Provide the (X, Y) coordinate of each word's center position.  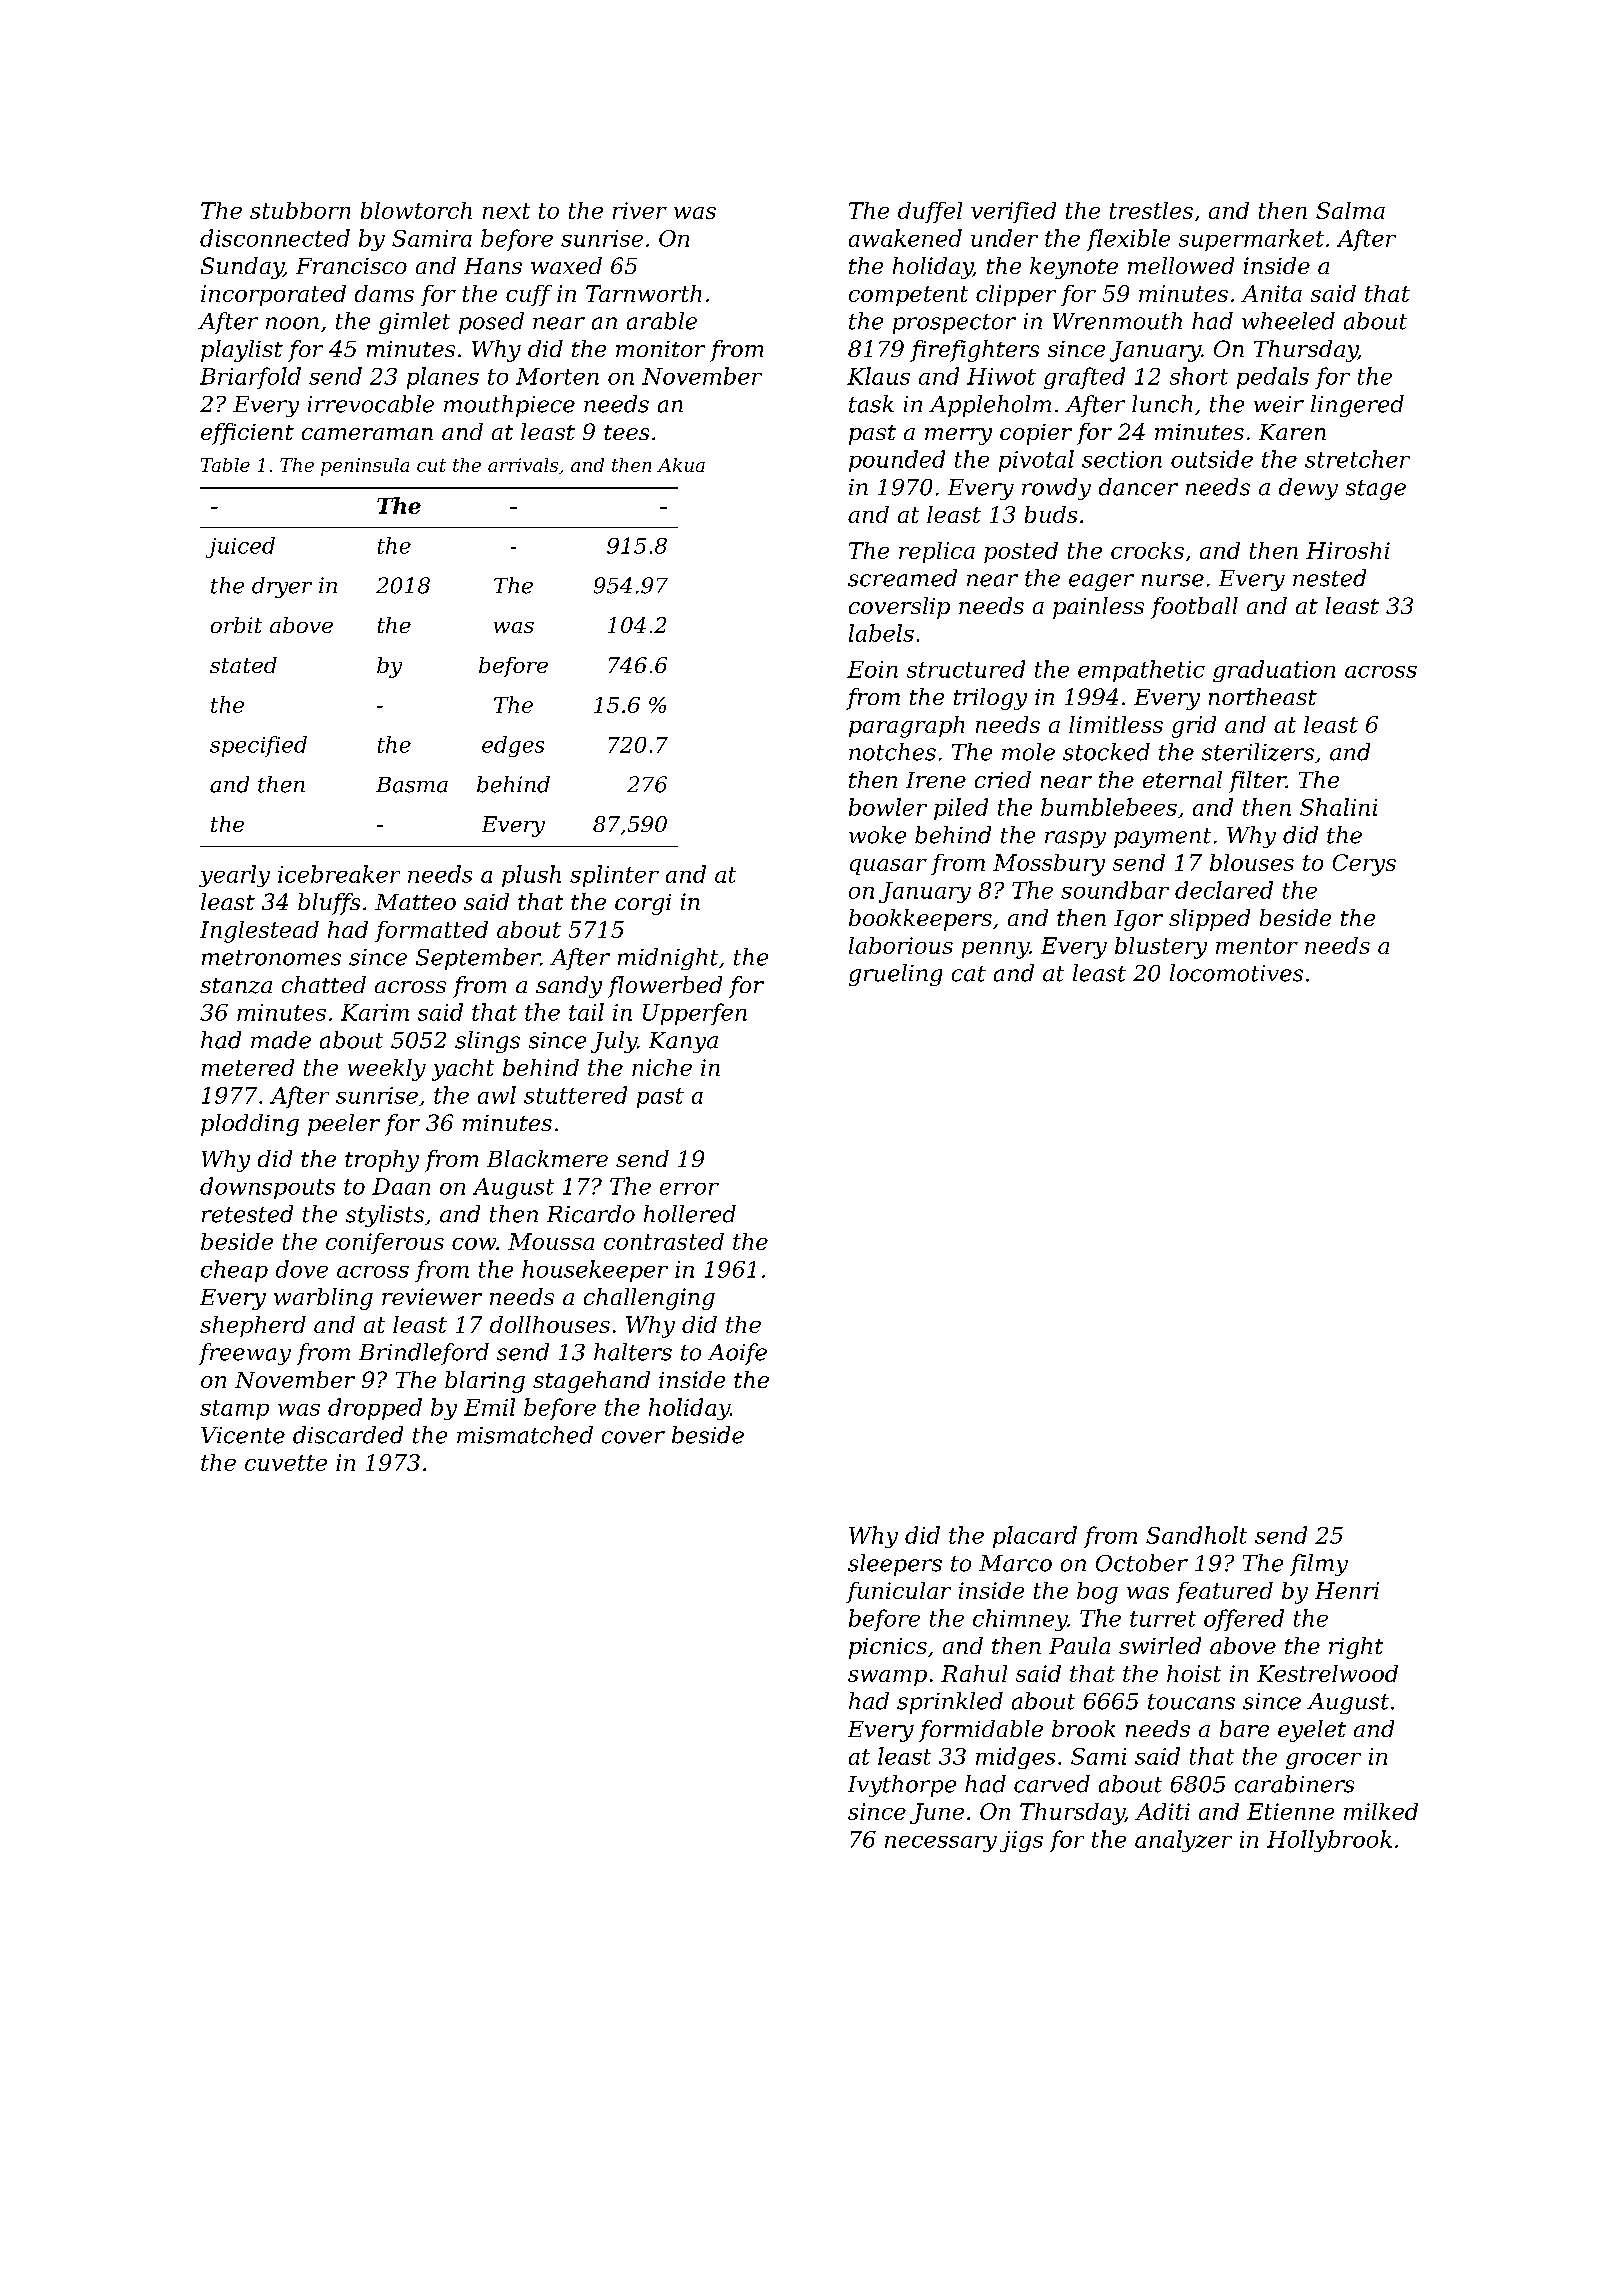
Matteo (415, 902)
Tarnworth (643, 293)
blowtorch (416, 210)
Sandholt (1196, 1535)
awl (497, 1095)
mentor (1257, 946)
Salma (1350, 210)
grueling (895, 975)
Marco (1015, 1563)
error (689, 1189)
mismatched (525, 1435)
